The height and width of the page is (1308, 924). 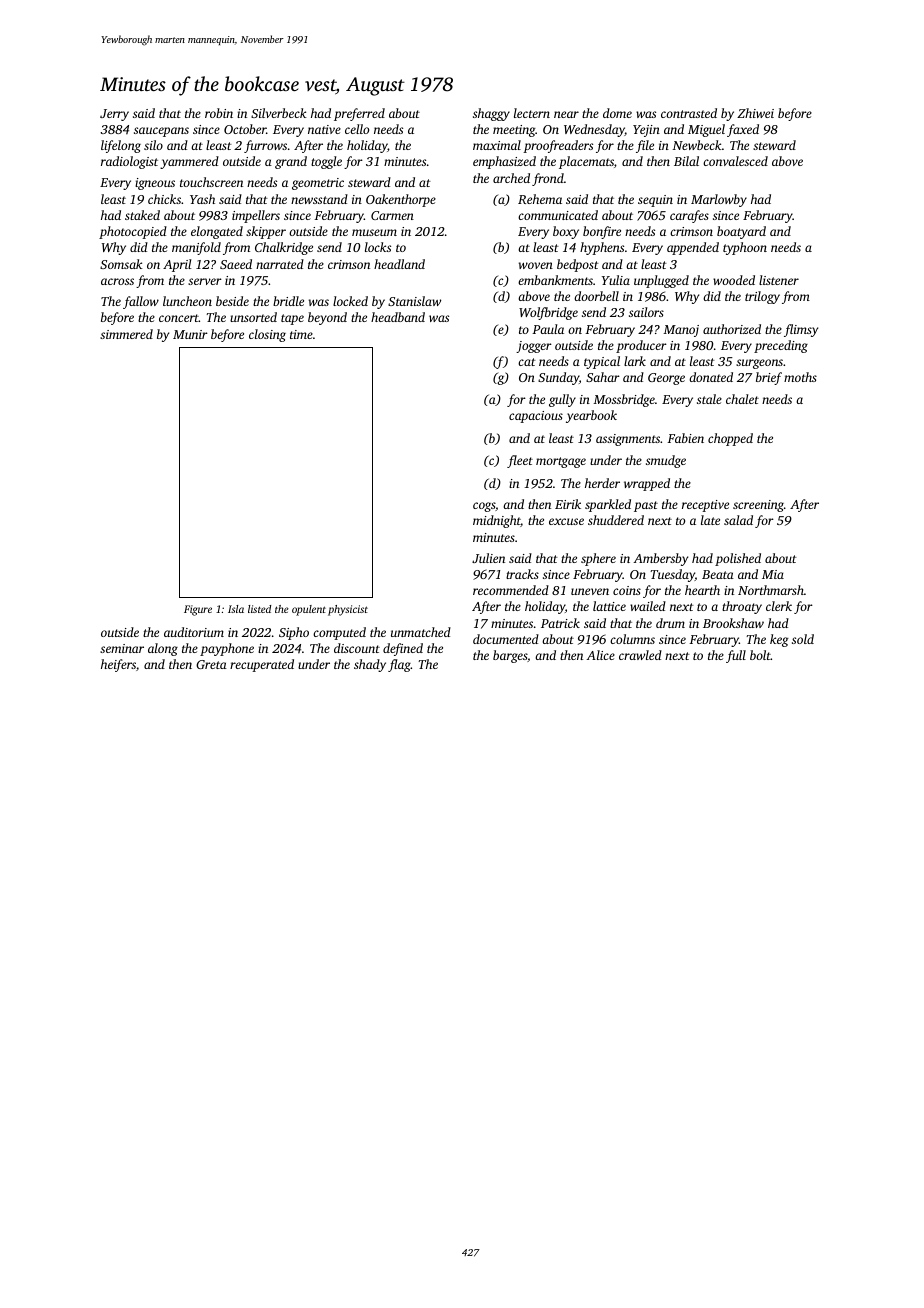 What do you see at coordinates (504, 162) in the page?
I see `emphasized` at bounding box center [504, 162].
